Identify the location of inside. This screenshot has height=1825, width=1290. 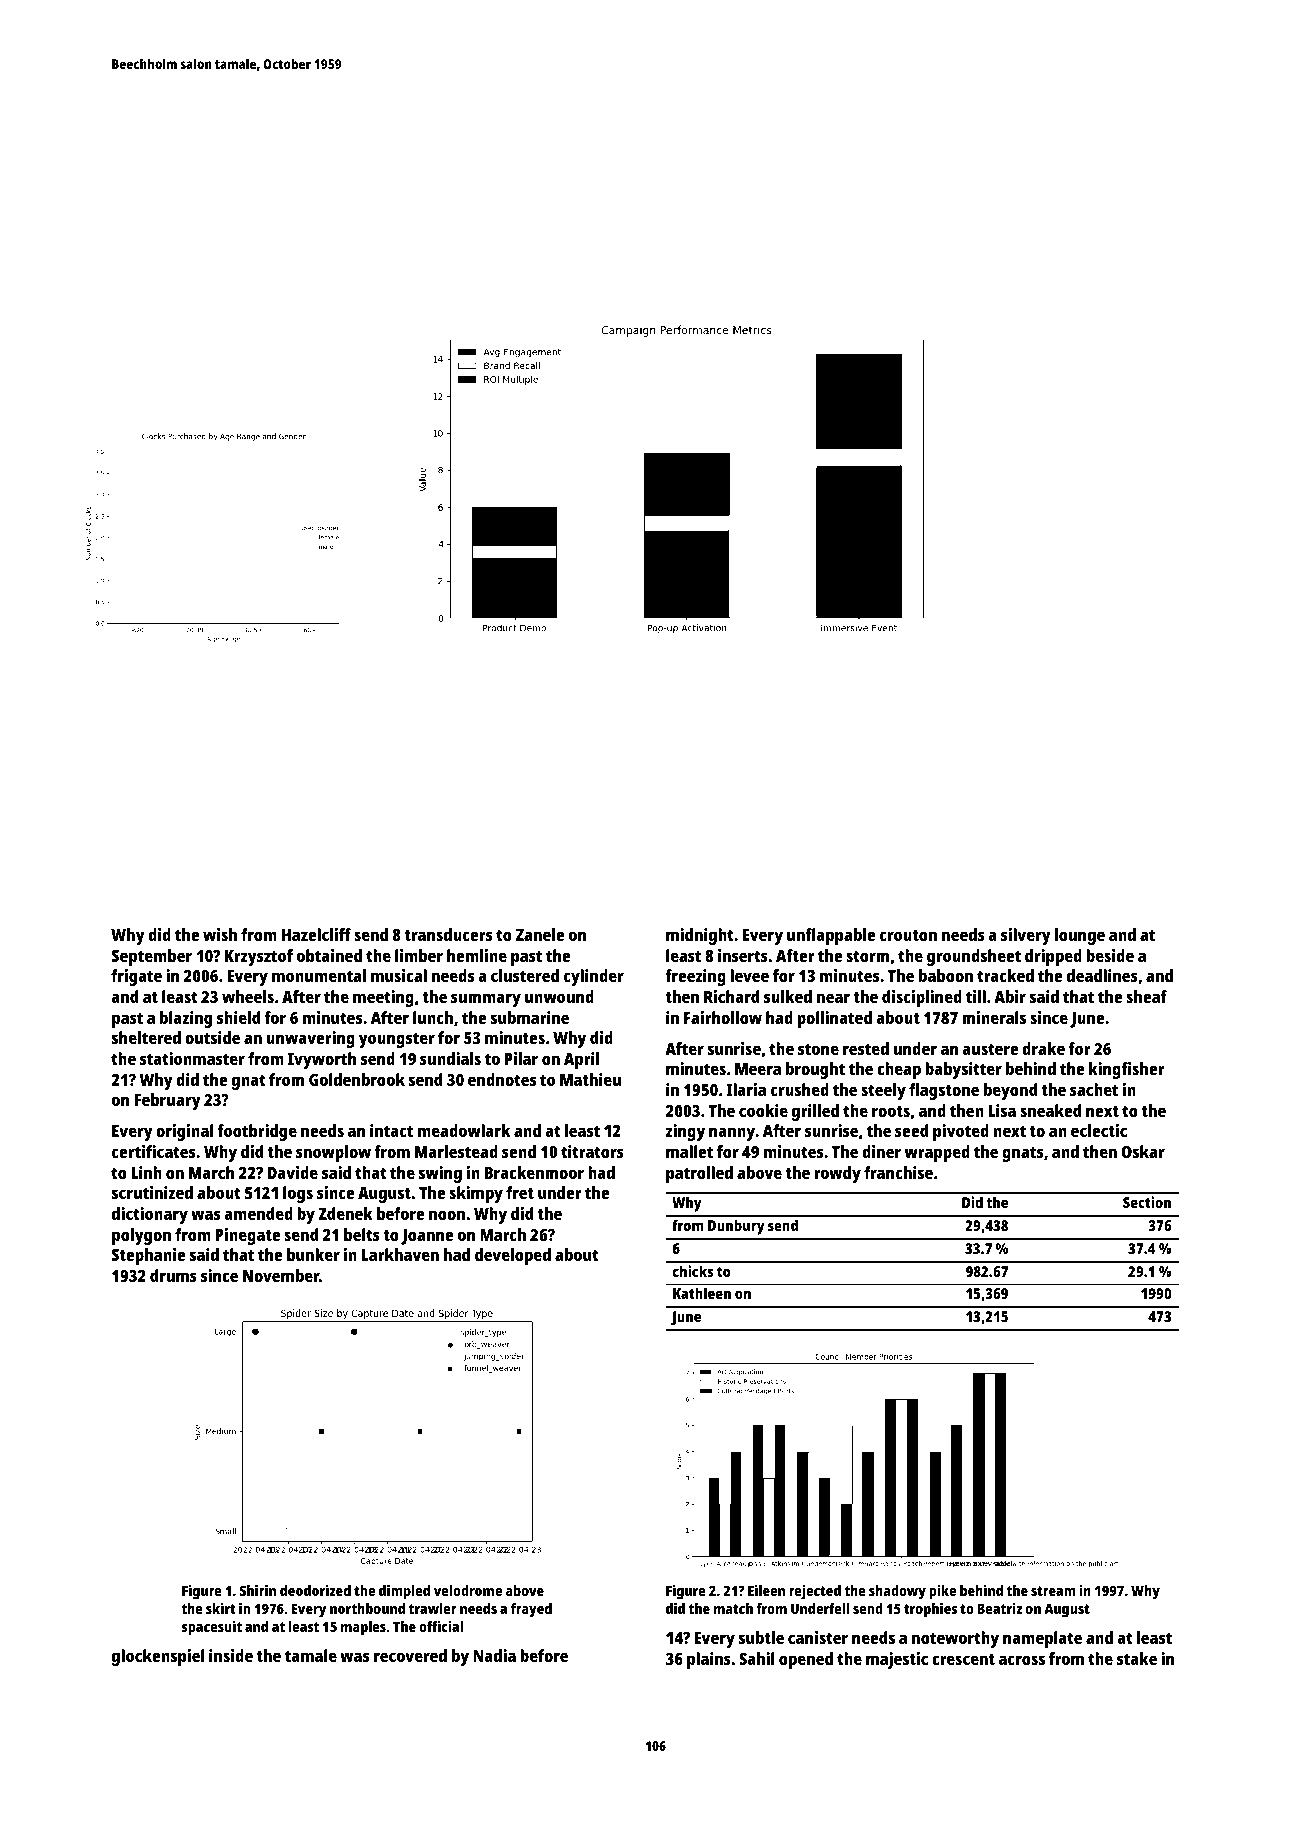
(231, 1655).
